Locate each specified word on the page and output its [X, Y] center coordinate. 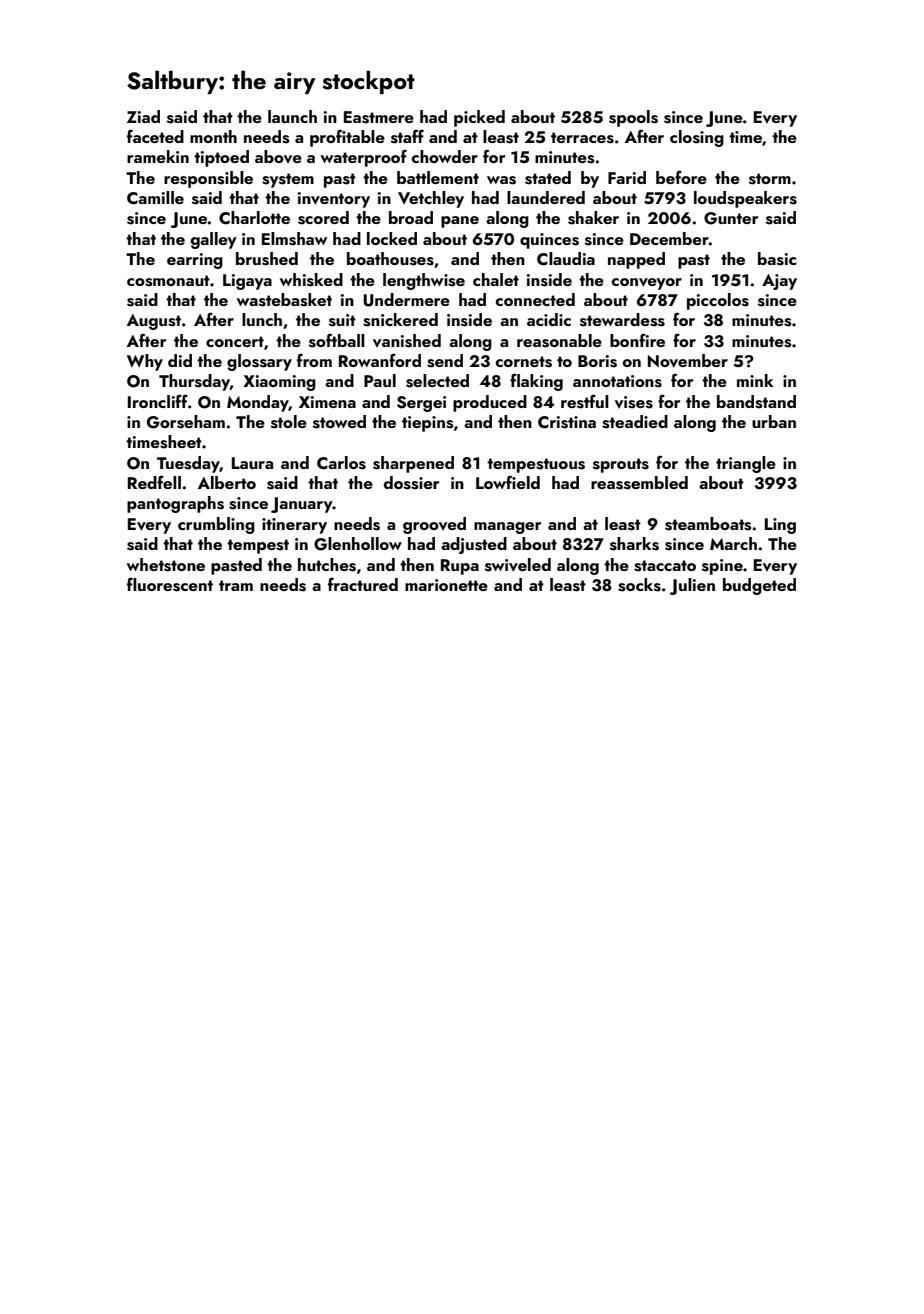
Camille [155, 198]
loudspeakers [745, 199]
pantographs [175, 504]
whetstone [166, 565]
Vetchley [431, 199]
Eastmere [379, 117]
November [688, 361]
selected [437, 381]
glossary [259, 362]
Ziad [143, 116]
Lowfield [508, 482]
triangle [746, 464]
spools [633, 118]
